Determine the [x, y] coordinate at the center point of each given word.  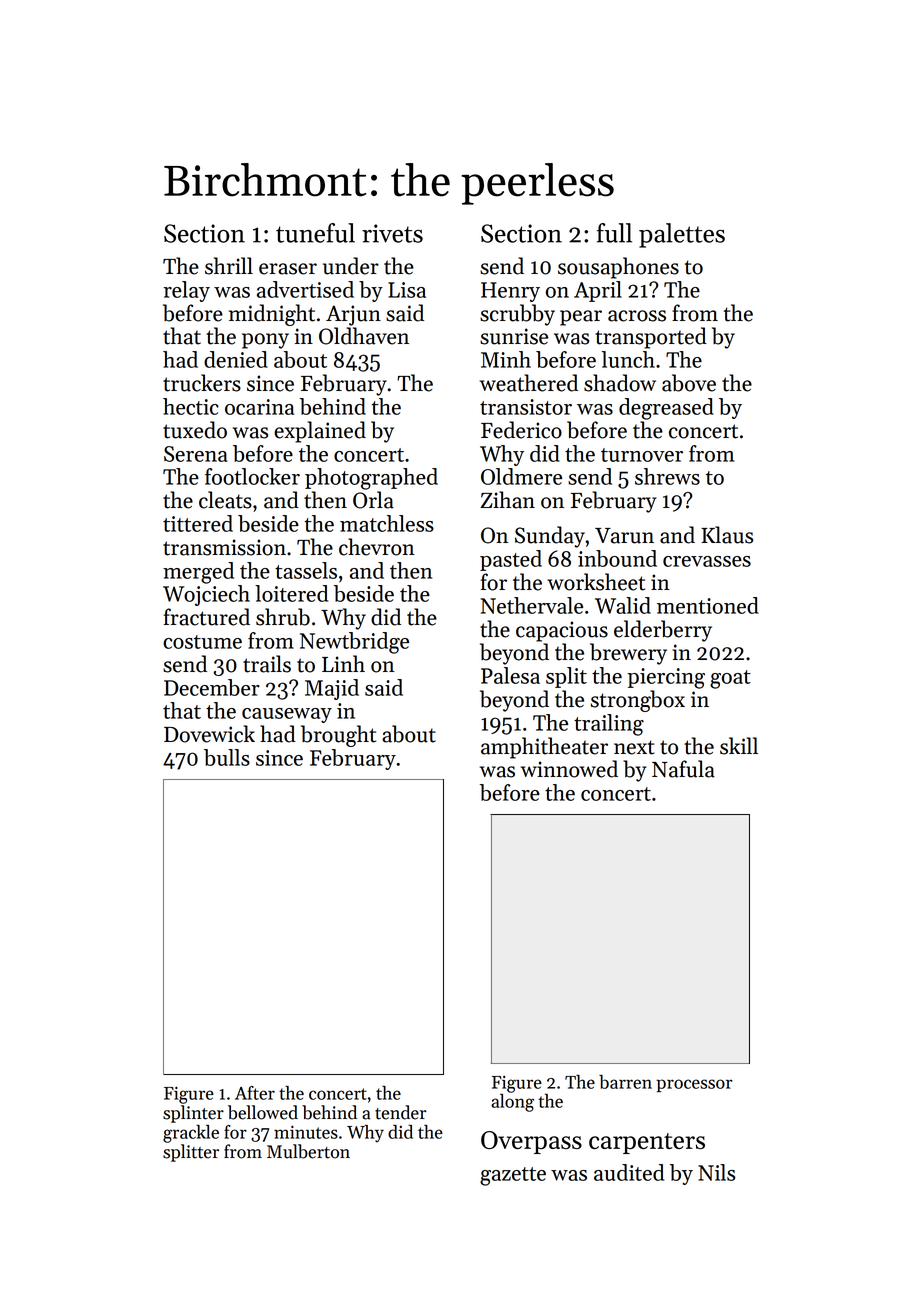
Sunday [550, 537]
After [255, 1093]
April [598, 291]
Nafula [683, 769]
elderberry [663, 631]
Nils [716, 1172]
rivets [392, 233]
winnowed [569, 769]
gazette [513, 1176]
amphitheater [544, 748]
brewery [628, 654]
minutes [306, 1132]
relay [186, 291]
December [212, 687]
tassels [306, 570]
